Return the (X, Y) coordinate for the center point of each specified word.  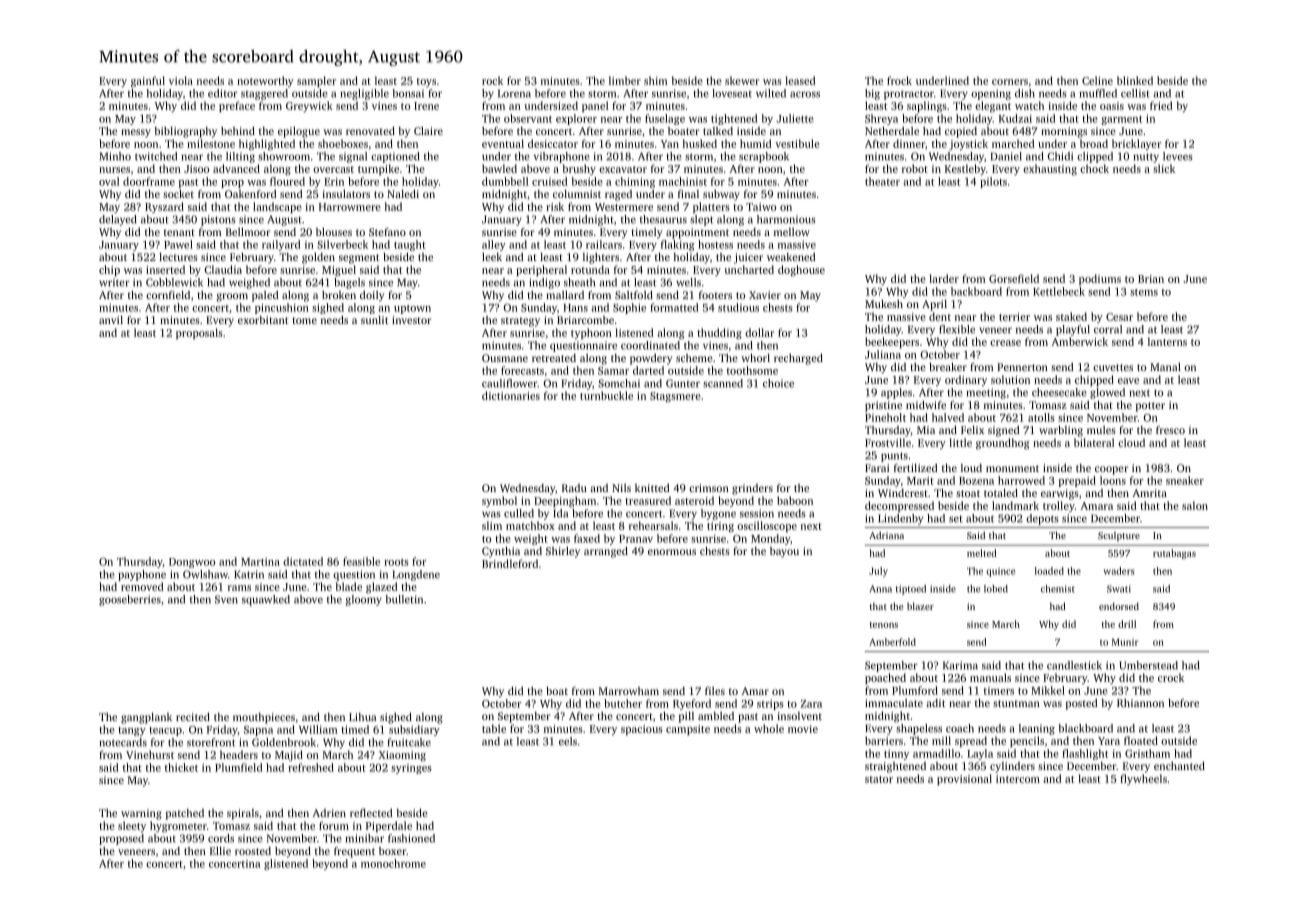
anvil (111, 320)
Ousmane (505, 358)
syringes (411, 769)
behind (238, 131)
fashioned (411, 838)
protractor (909, 95)
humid (756, 143)
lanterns (1167, 341)
